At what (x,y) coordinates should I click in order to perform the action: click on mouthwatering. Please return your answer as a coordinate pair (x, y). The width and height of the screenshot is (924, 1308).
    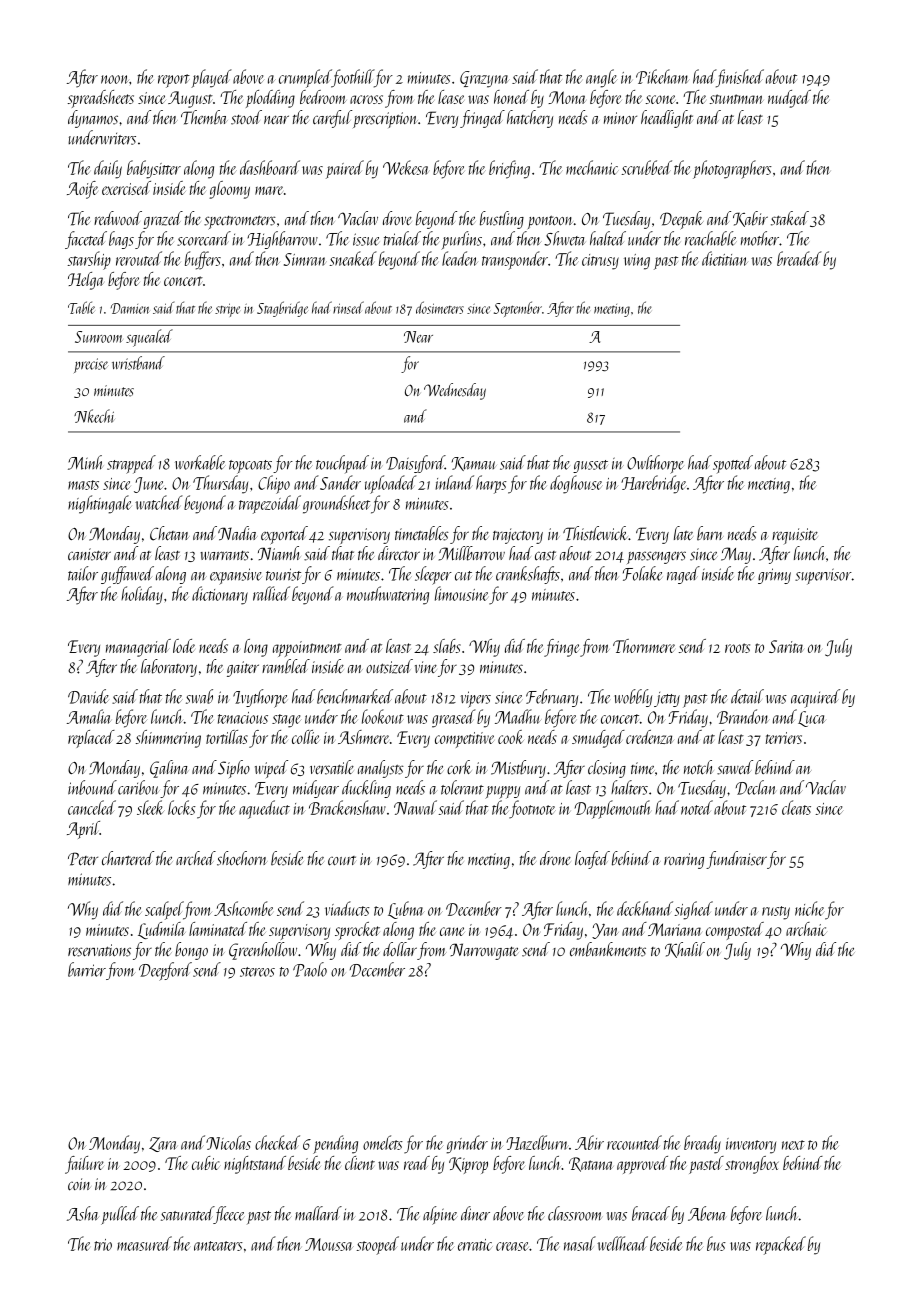
    Looking at the image, I should click on (388, 595).
